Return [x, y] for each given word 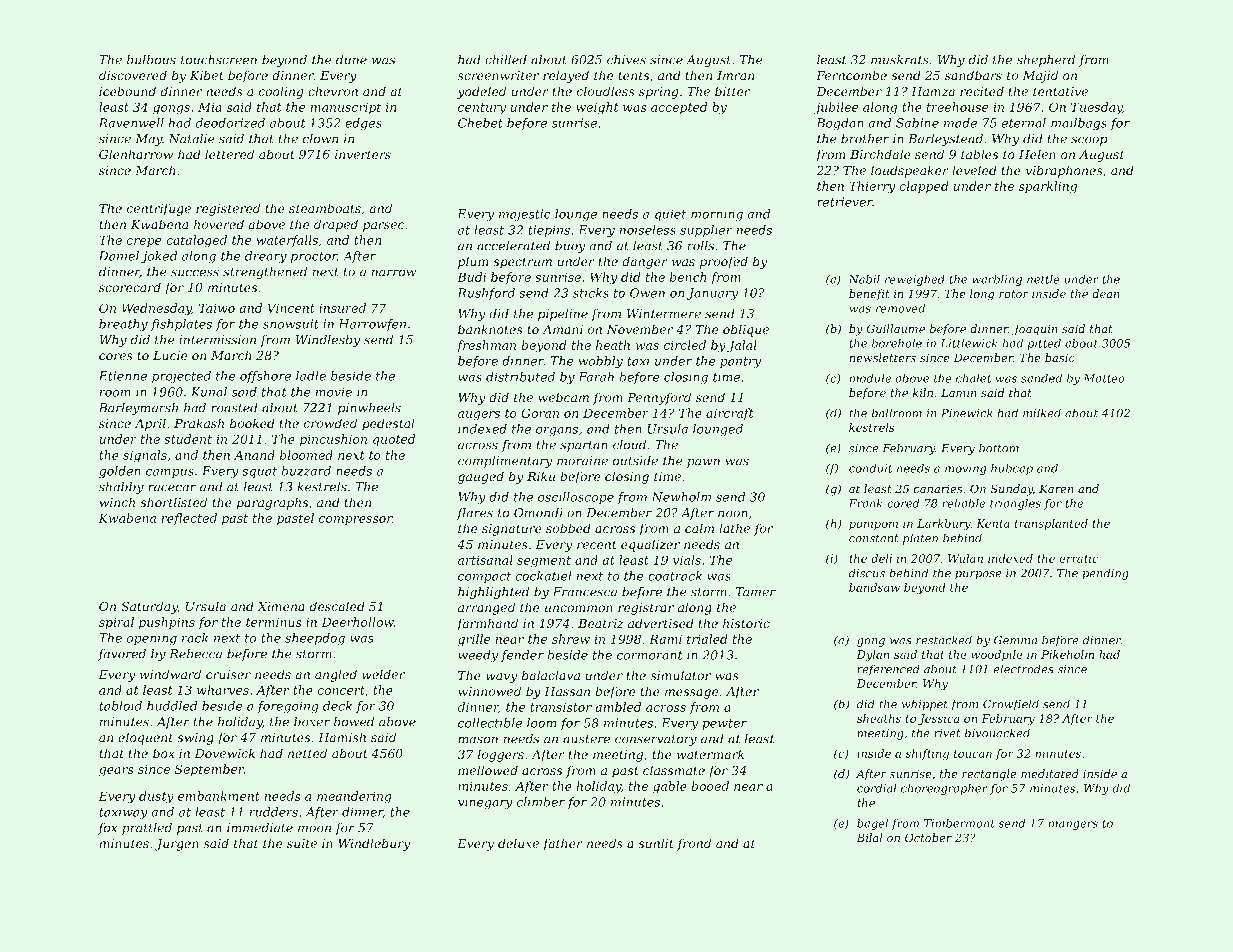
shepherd [1046, 61]
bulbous [151, 60]
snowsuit [291, 324]
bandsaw [874, 587]
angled [336, 675]
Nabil [864, 279]
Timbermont [959, 823]
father [563, 844]
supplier [706, 231]
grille [474, 640]
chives [626, 60]
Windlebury [374, 844]
